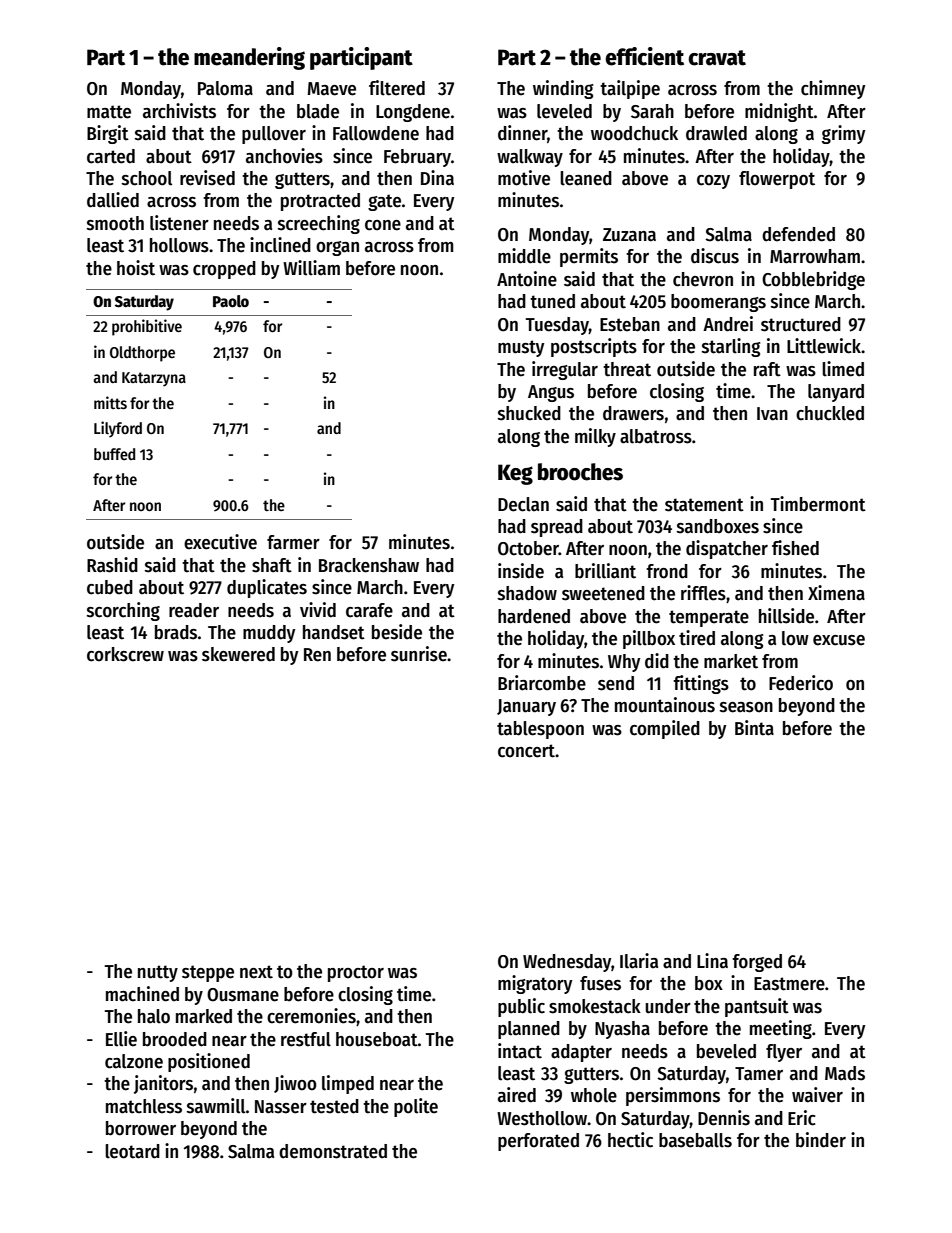 The width and height of the screenshot is (952, 1233). What do you see at coordinates (668, 1006) in the screenshot?
I see `under` at bounding box center [668, 1006].
